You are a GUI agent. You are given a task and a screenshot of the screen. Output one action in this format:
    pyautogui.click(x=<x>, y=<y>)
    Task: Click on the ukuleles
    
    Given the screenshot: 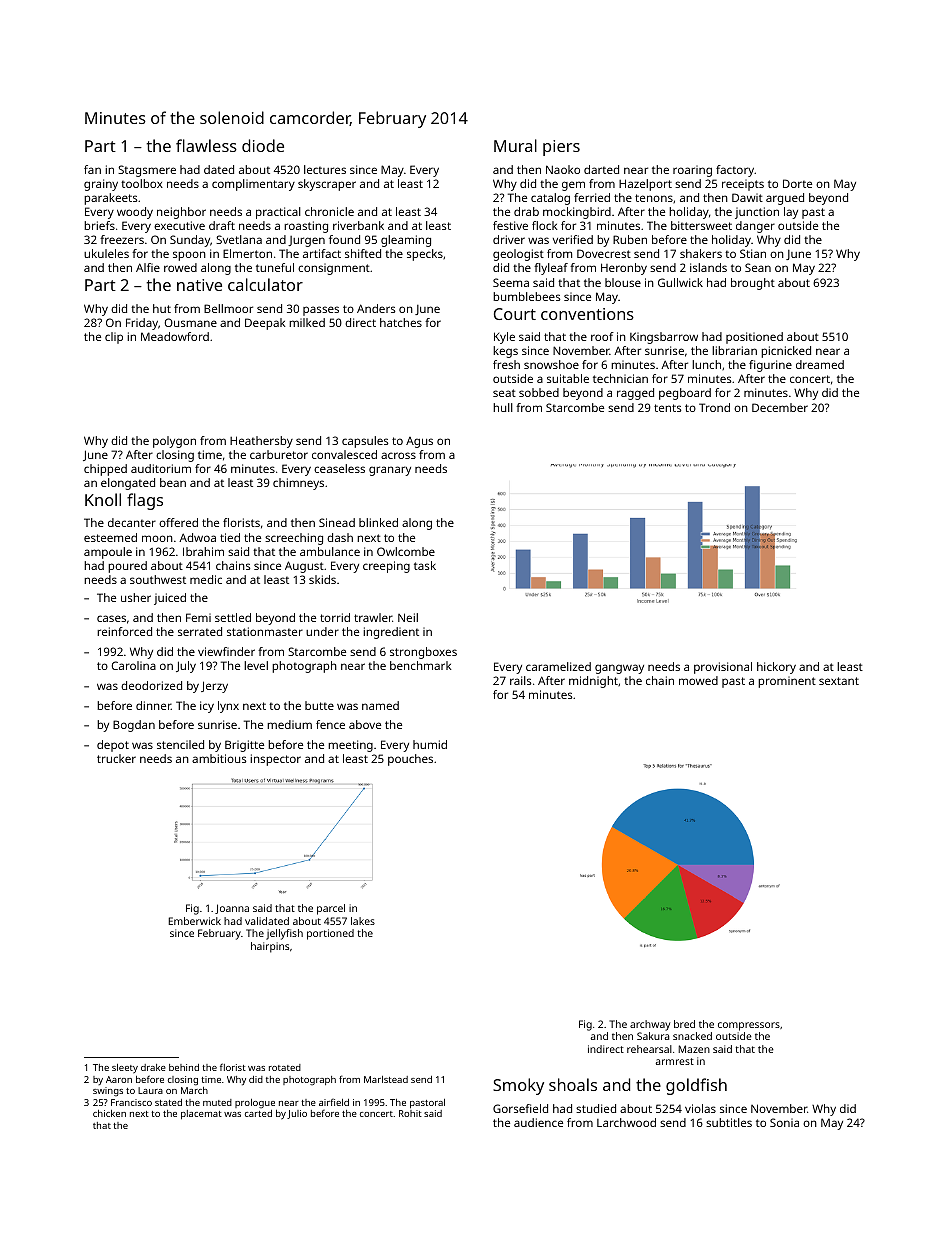 What is the action you would take?
    pyautogui.click(x=106, y=253)
